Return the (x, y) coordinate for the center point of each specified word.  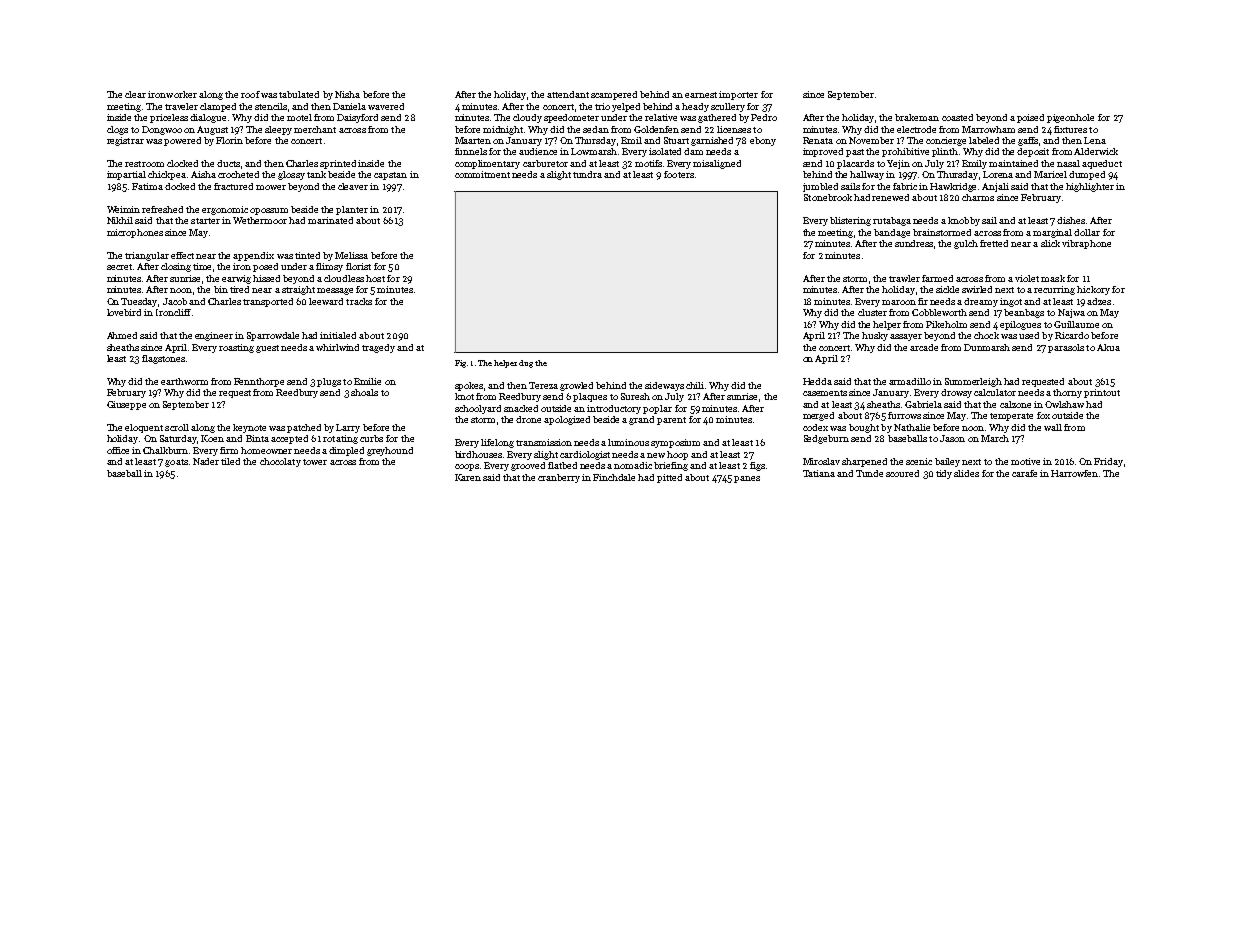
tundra (587, 174)
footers (679, 174)
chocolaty (280, 462)
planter (352, 210)
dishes (1071, 220)
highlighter (1090, 187)
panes (747, 479)
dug (526, 364)
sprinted (338, 164)
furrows (904, 415)
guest (267, 349)
